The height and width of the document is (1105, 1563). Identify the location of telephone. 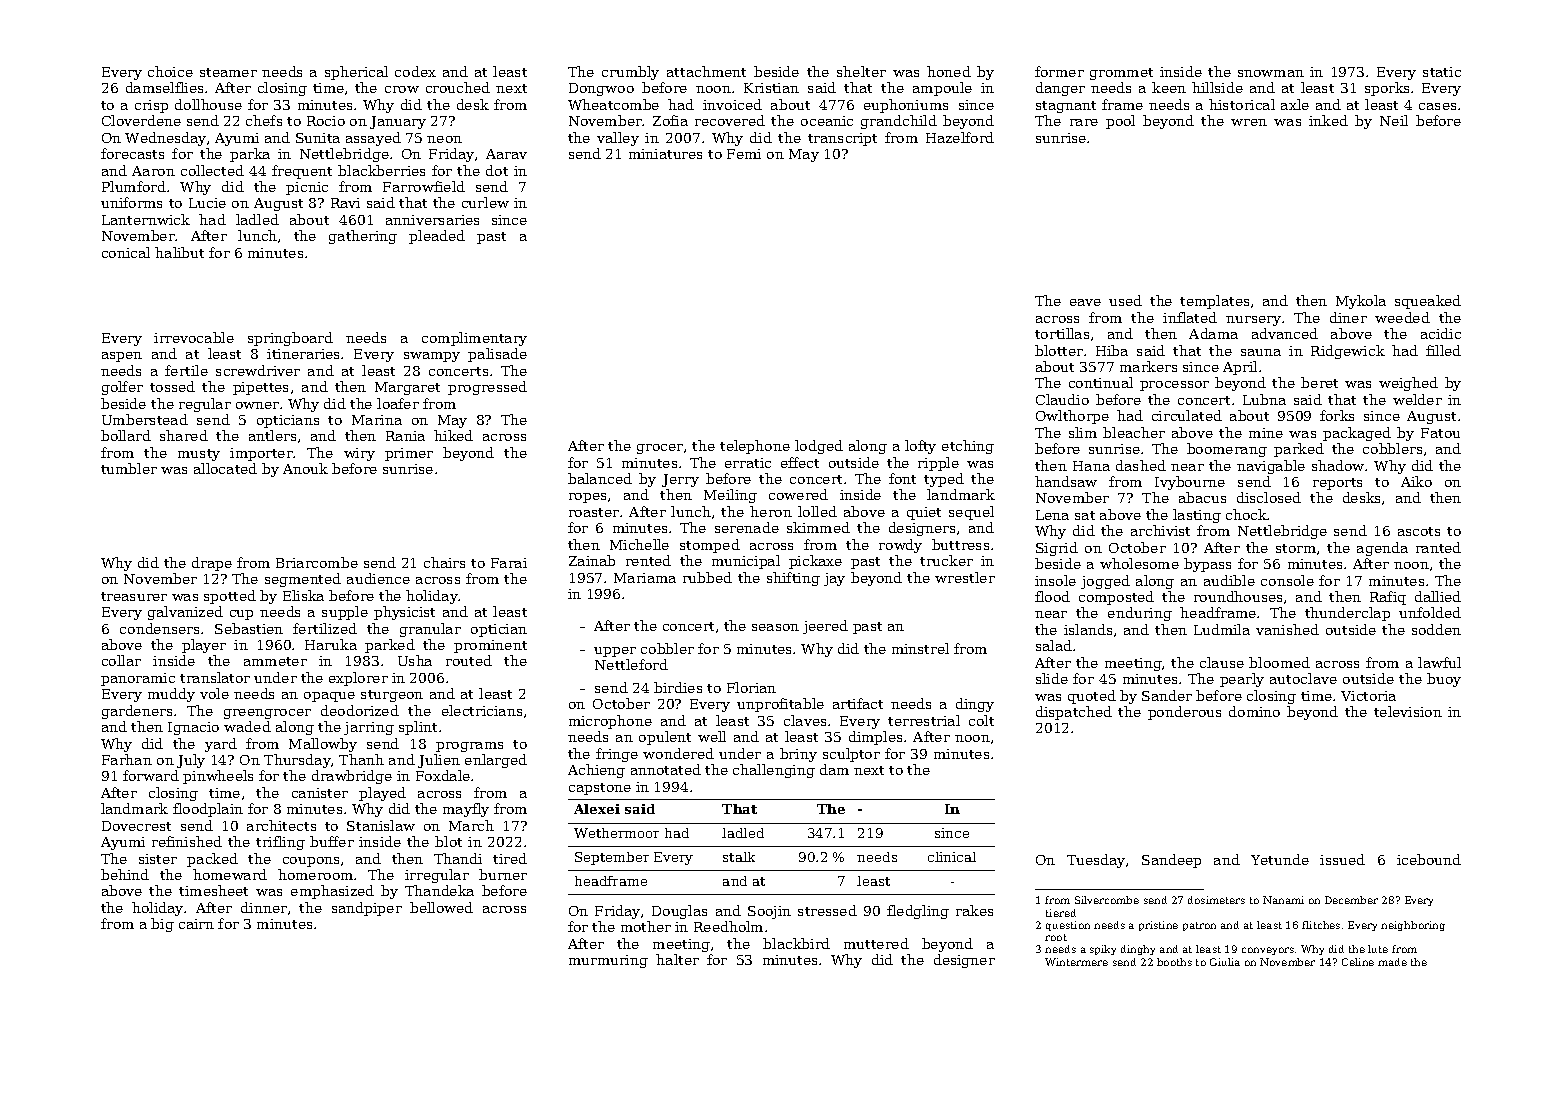
(755, 447).
